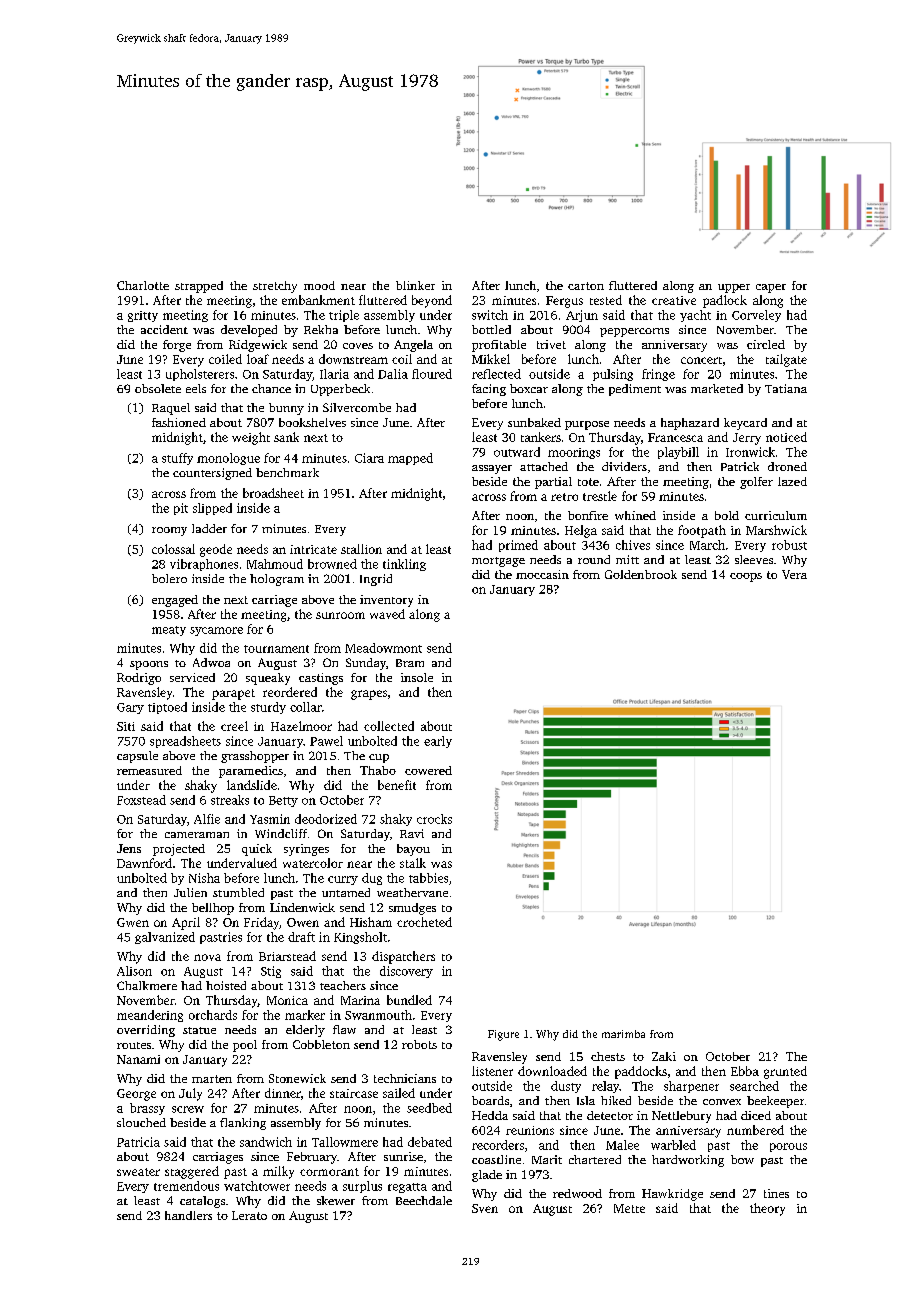 The height and width of the image is (1308, 924). I want to click on whined, so click(635, 515).
